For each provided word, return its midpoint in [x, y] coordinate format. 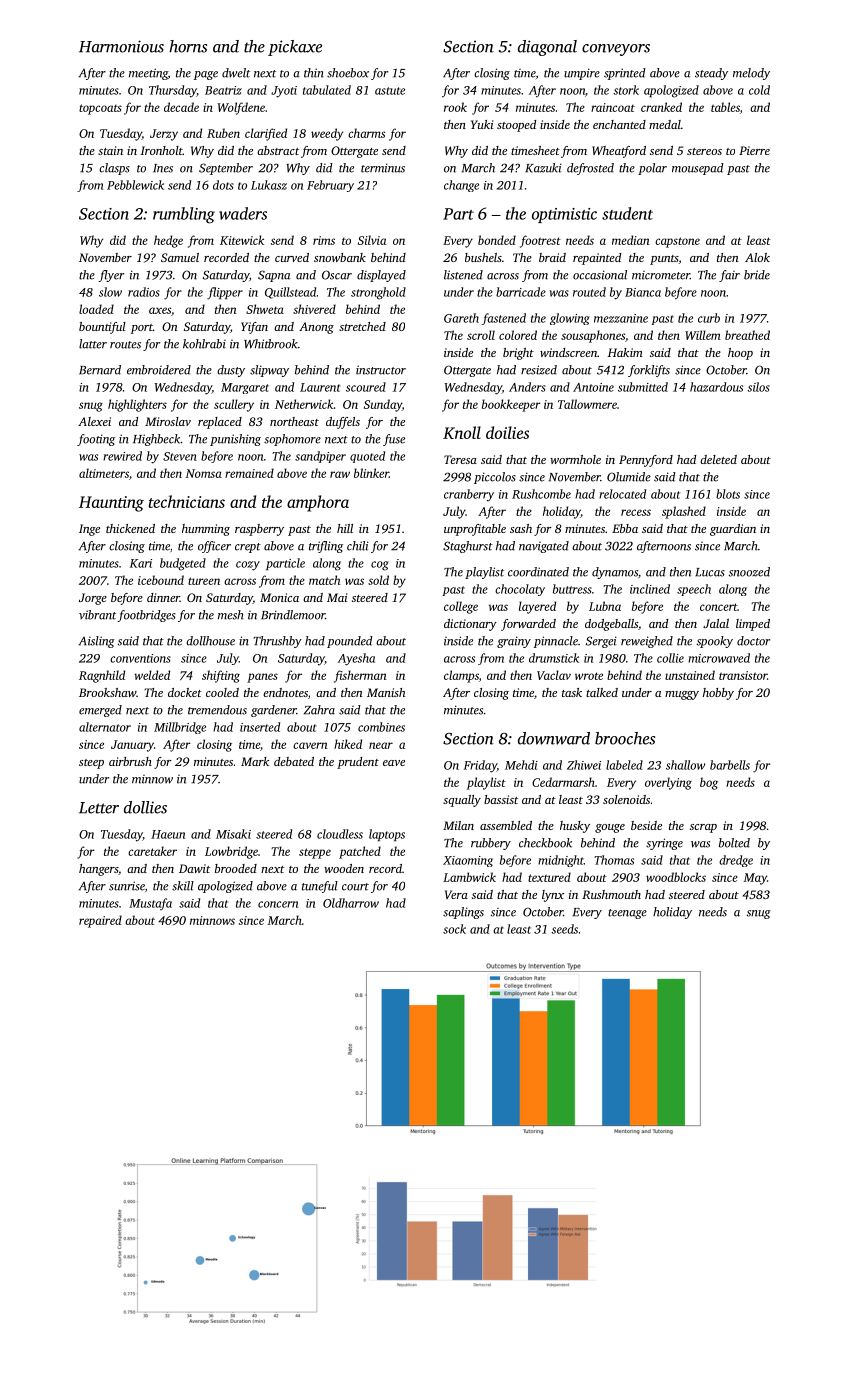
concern [278, 904]
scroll [481, 335]
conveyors [616, 50]
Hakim [625, 352]
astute [390, 91]
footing [96, 440]
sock [454, 929]
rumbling [184, 215]
